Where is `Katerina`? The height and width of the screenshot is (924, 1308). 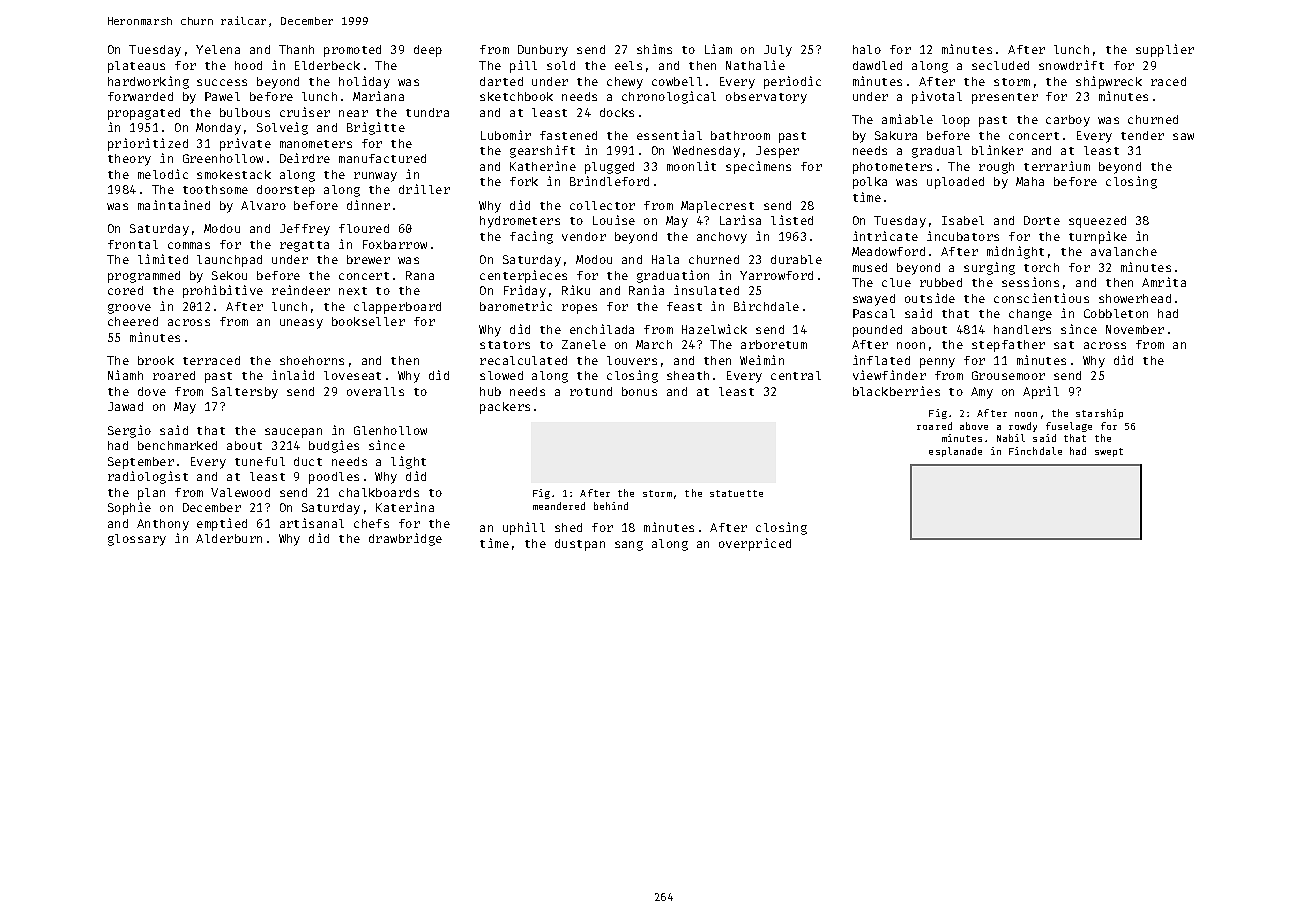 Katerina is located at coordinates (405, 507).
